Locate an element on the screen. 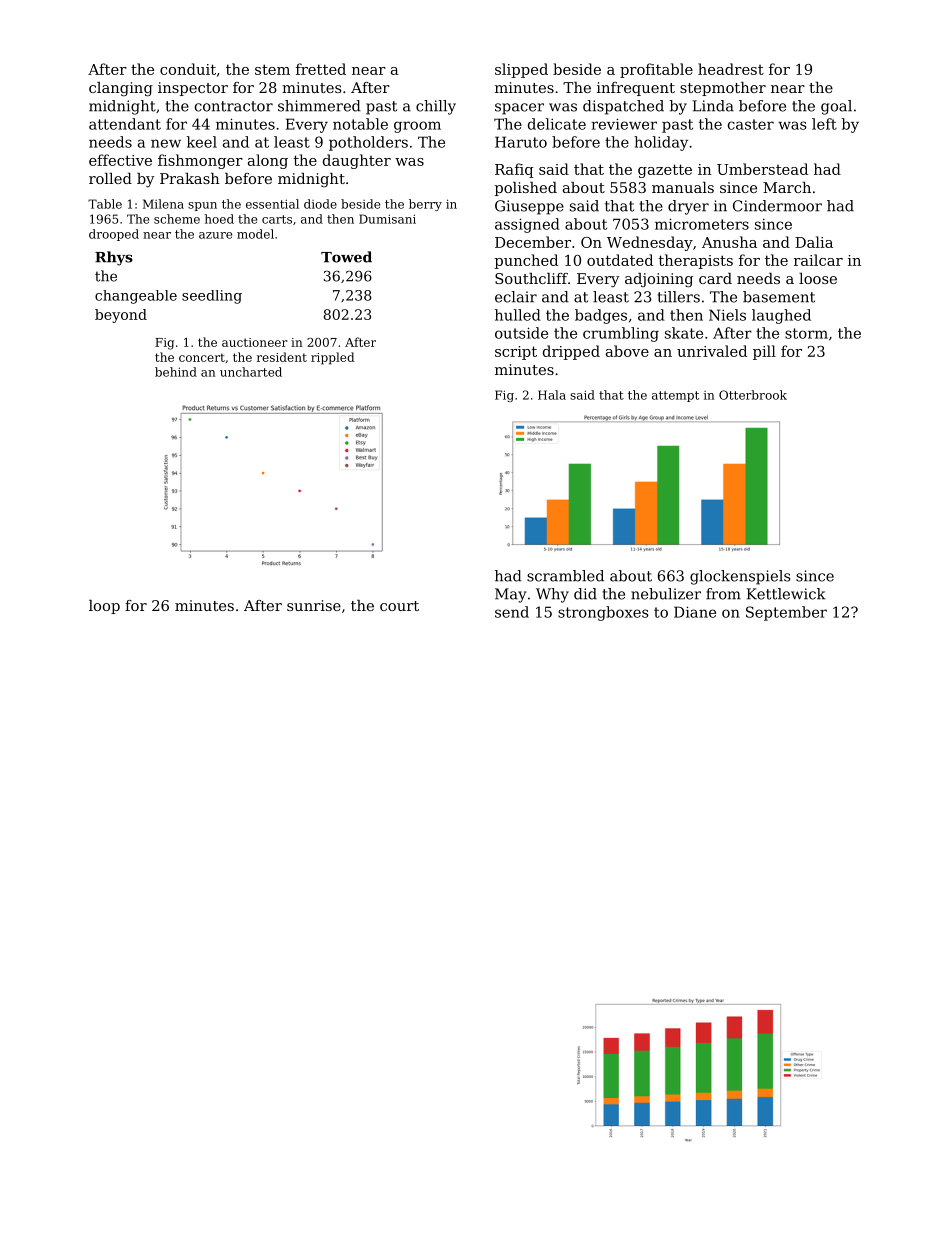  unrivaled is located at coordinates (712, 351).
